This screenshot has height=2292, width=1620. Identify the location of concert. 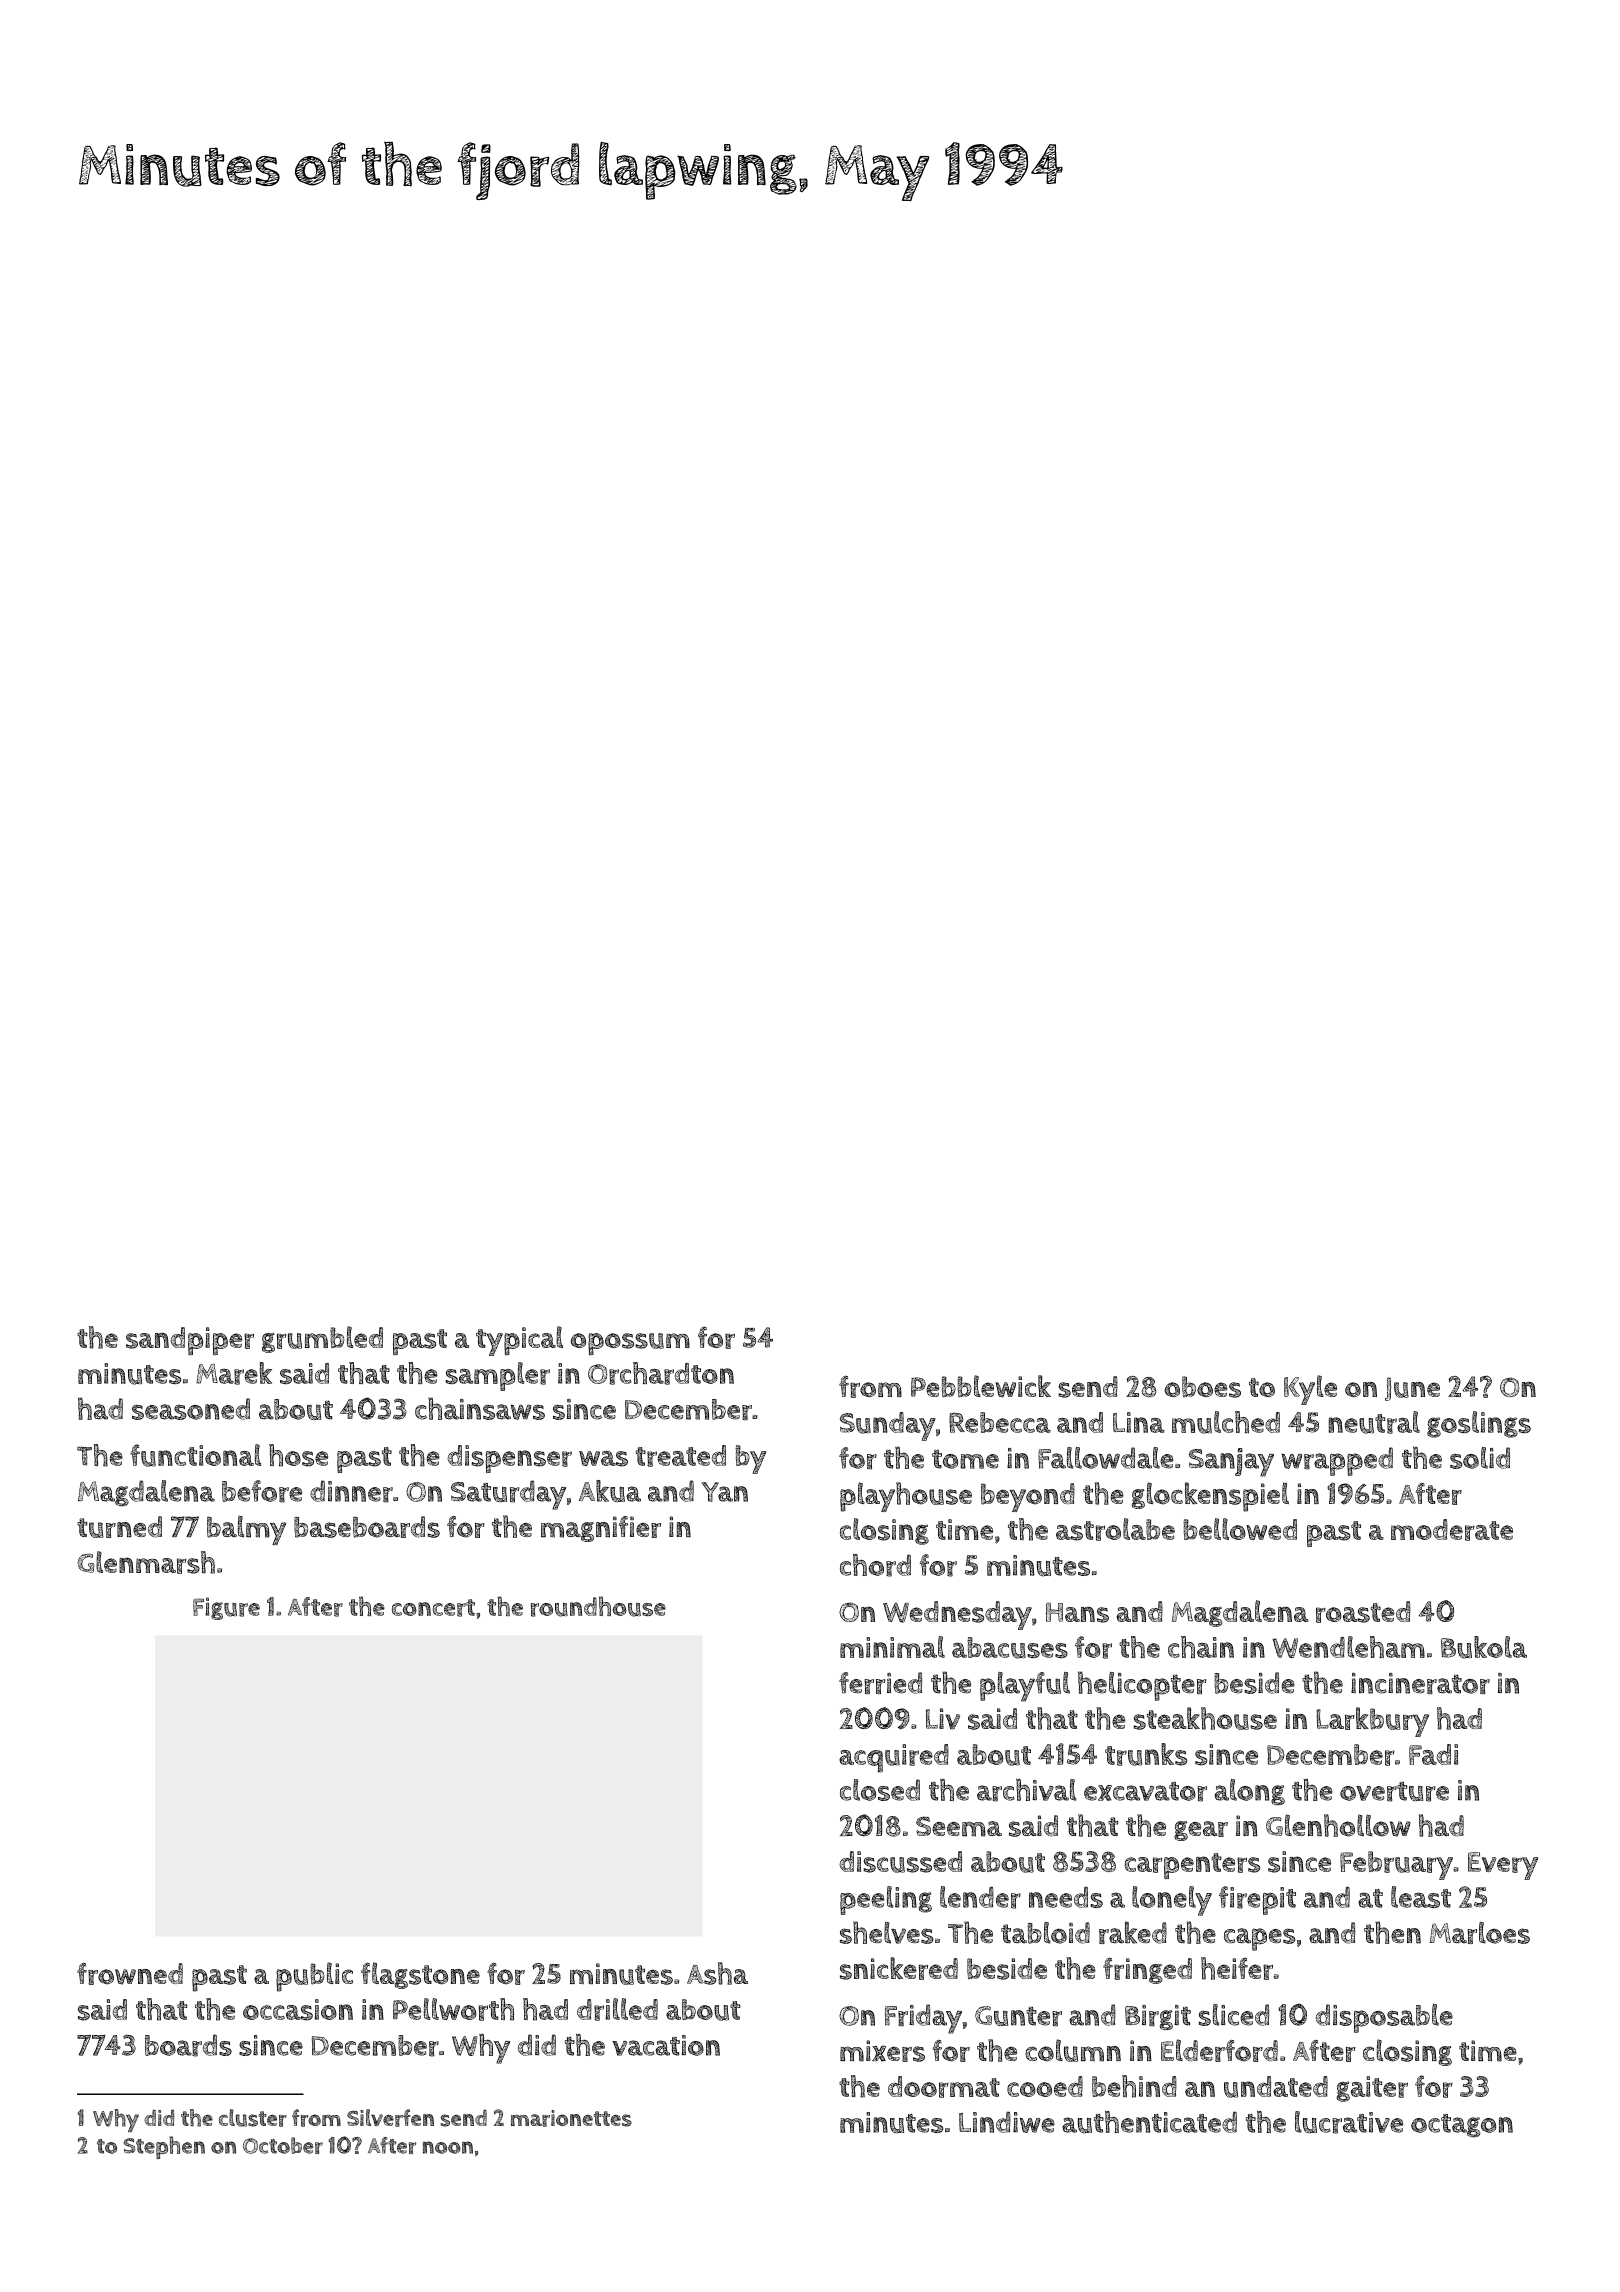
(433, 1608).
